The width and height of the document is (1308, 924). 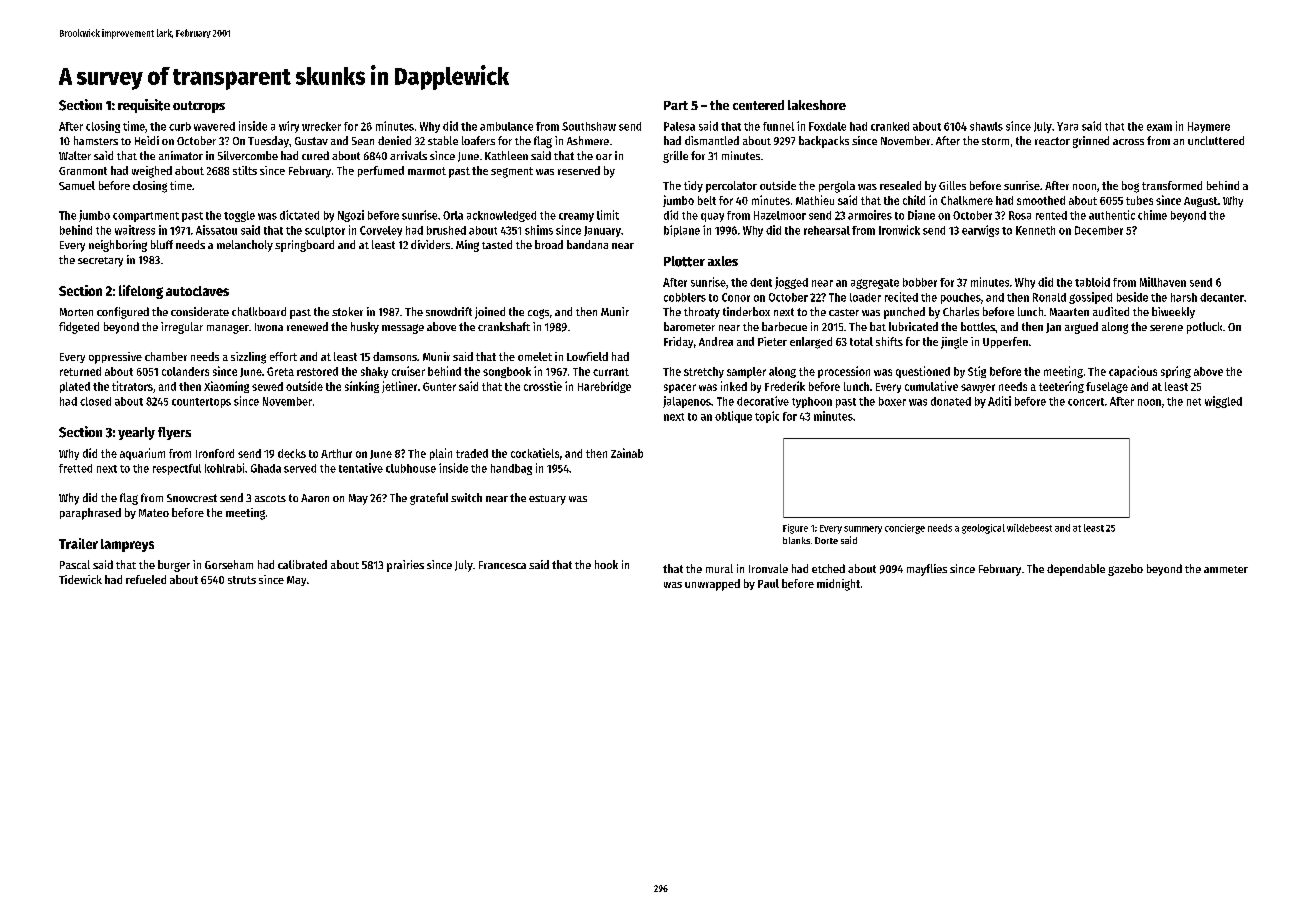 What do you see at coordinates (543, 386) in the document?
I see `crosstie` at bounding box center [543, 386].
